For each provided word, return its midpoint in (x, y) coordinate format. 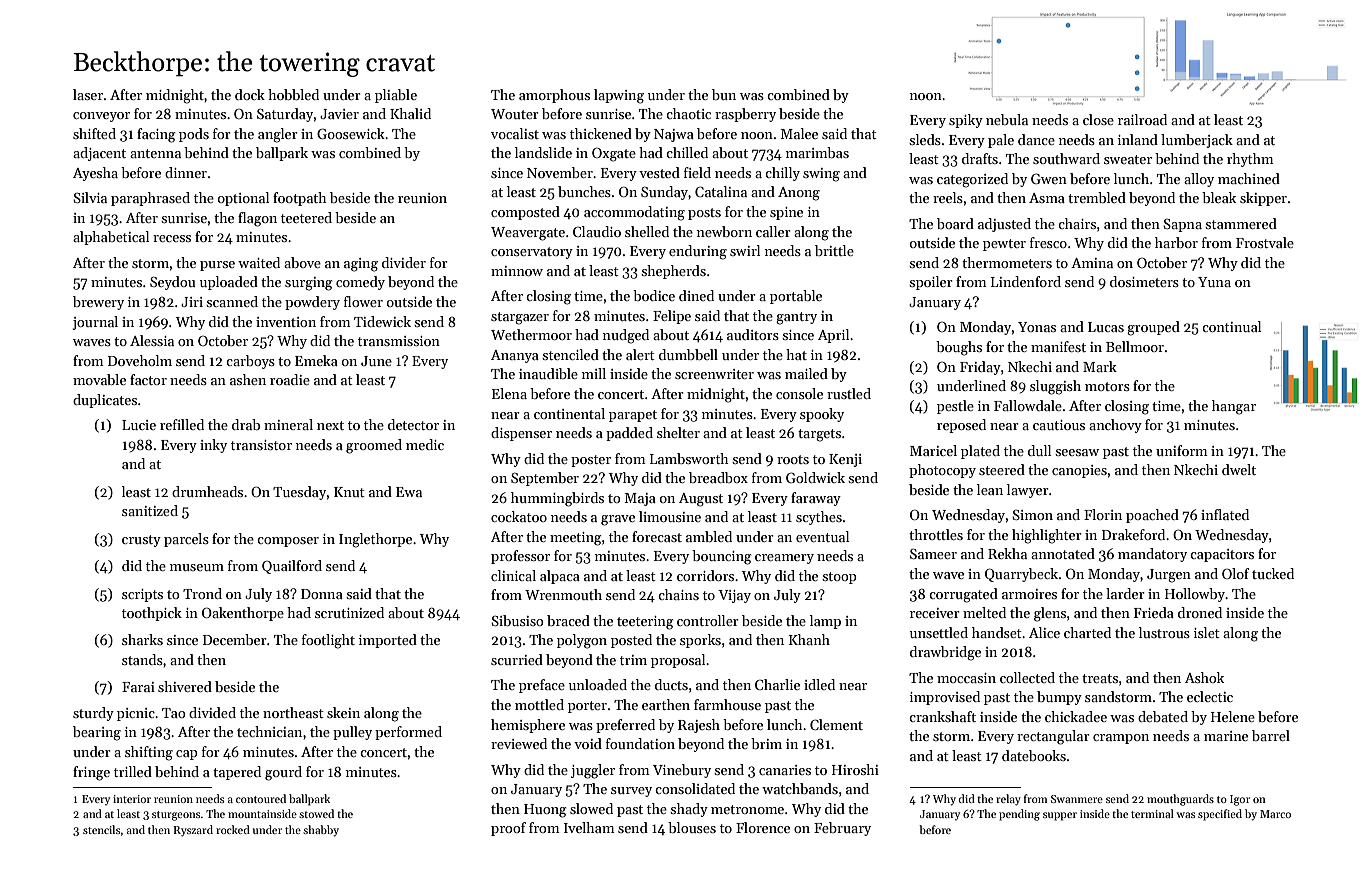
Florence (763, 827)
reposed (961, 426)
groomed (374, 446)
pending (1019, 815)
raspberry (745, 115)
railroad (1142, 119)
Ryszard (193, 831)
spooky (822, 415)
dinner (186, 172)
